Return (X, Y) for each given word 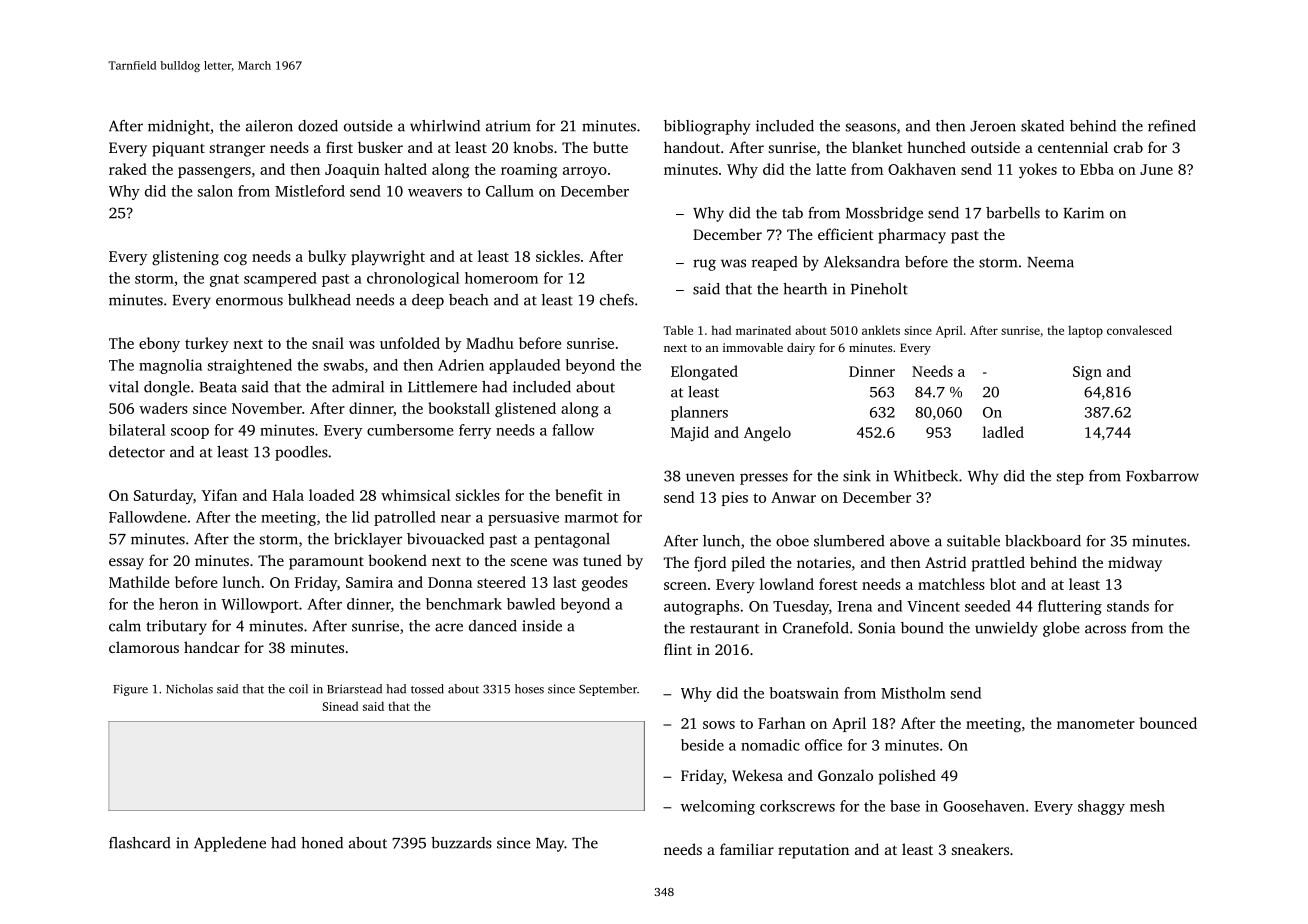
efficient (846, 234)
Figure (130, 690)
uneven (710, 477)
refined (1172, 126)
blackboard (1043, 541)
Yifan (219, 495)
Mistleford (310, 191)
